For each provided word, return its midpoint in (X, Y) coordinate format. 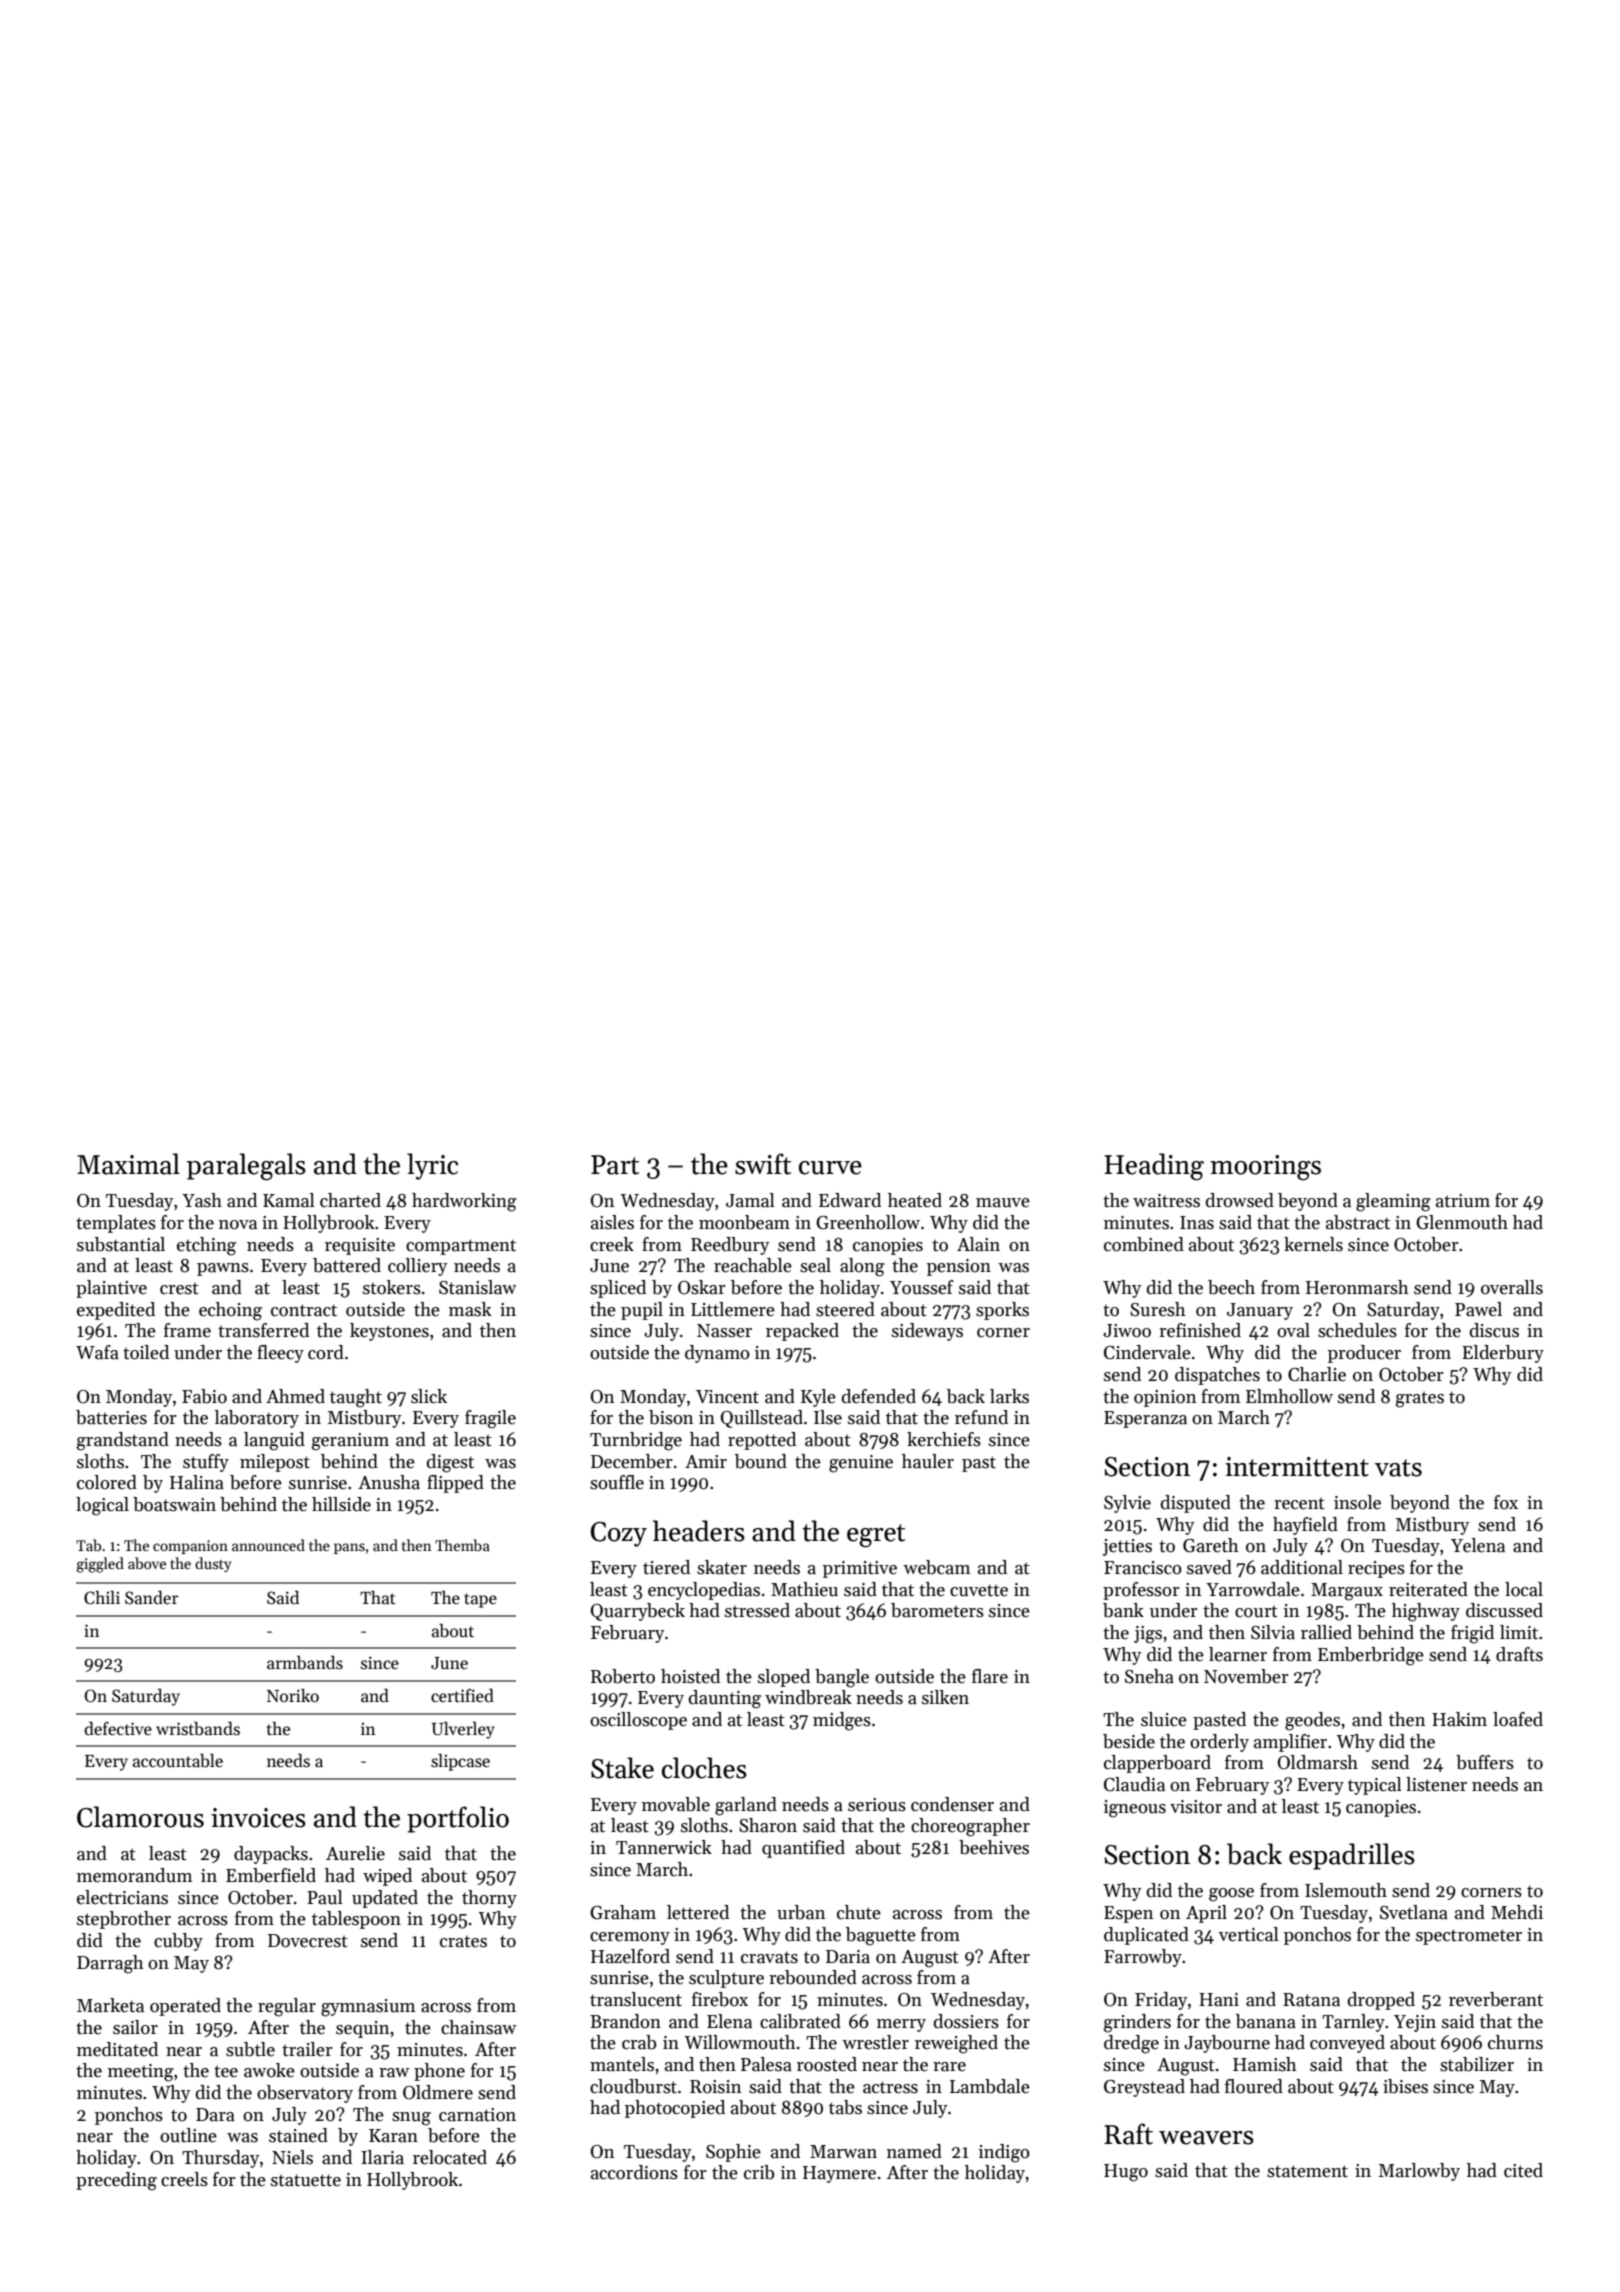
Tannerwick (664, 1847)
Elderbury (1503, 1354)
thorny (489, 1899)
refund (981, 1417)
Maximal (128, 1164)
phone (439, 2072)
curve (830, 1168)
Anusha (389, 1482)
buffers (1485, 1762)
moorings (1265, 1168)
